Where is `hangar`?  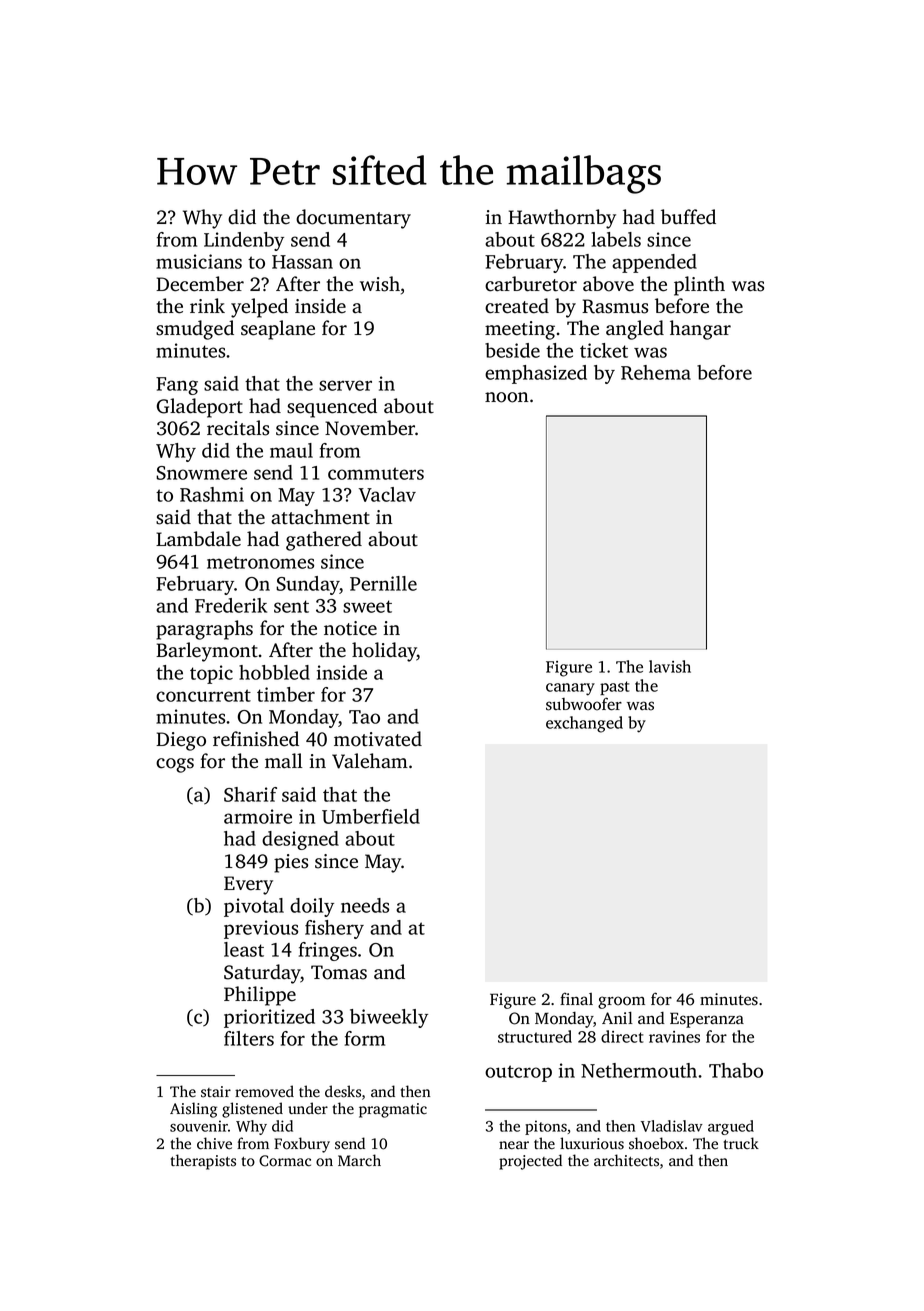 hangar is located at coordinates (700, 330).
